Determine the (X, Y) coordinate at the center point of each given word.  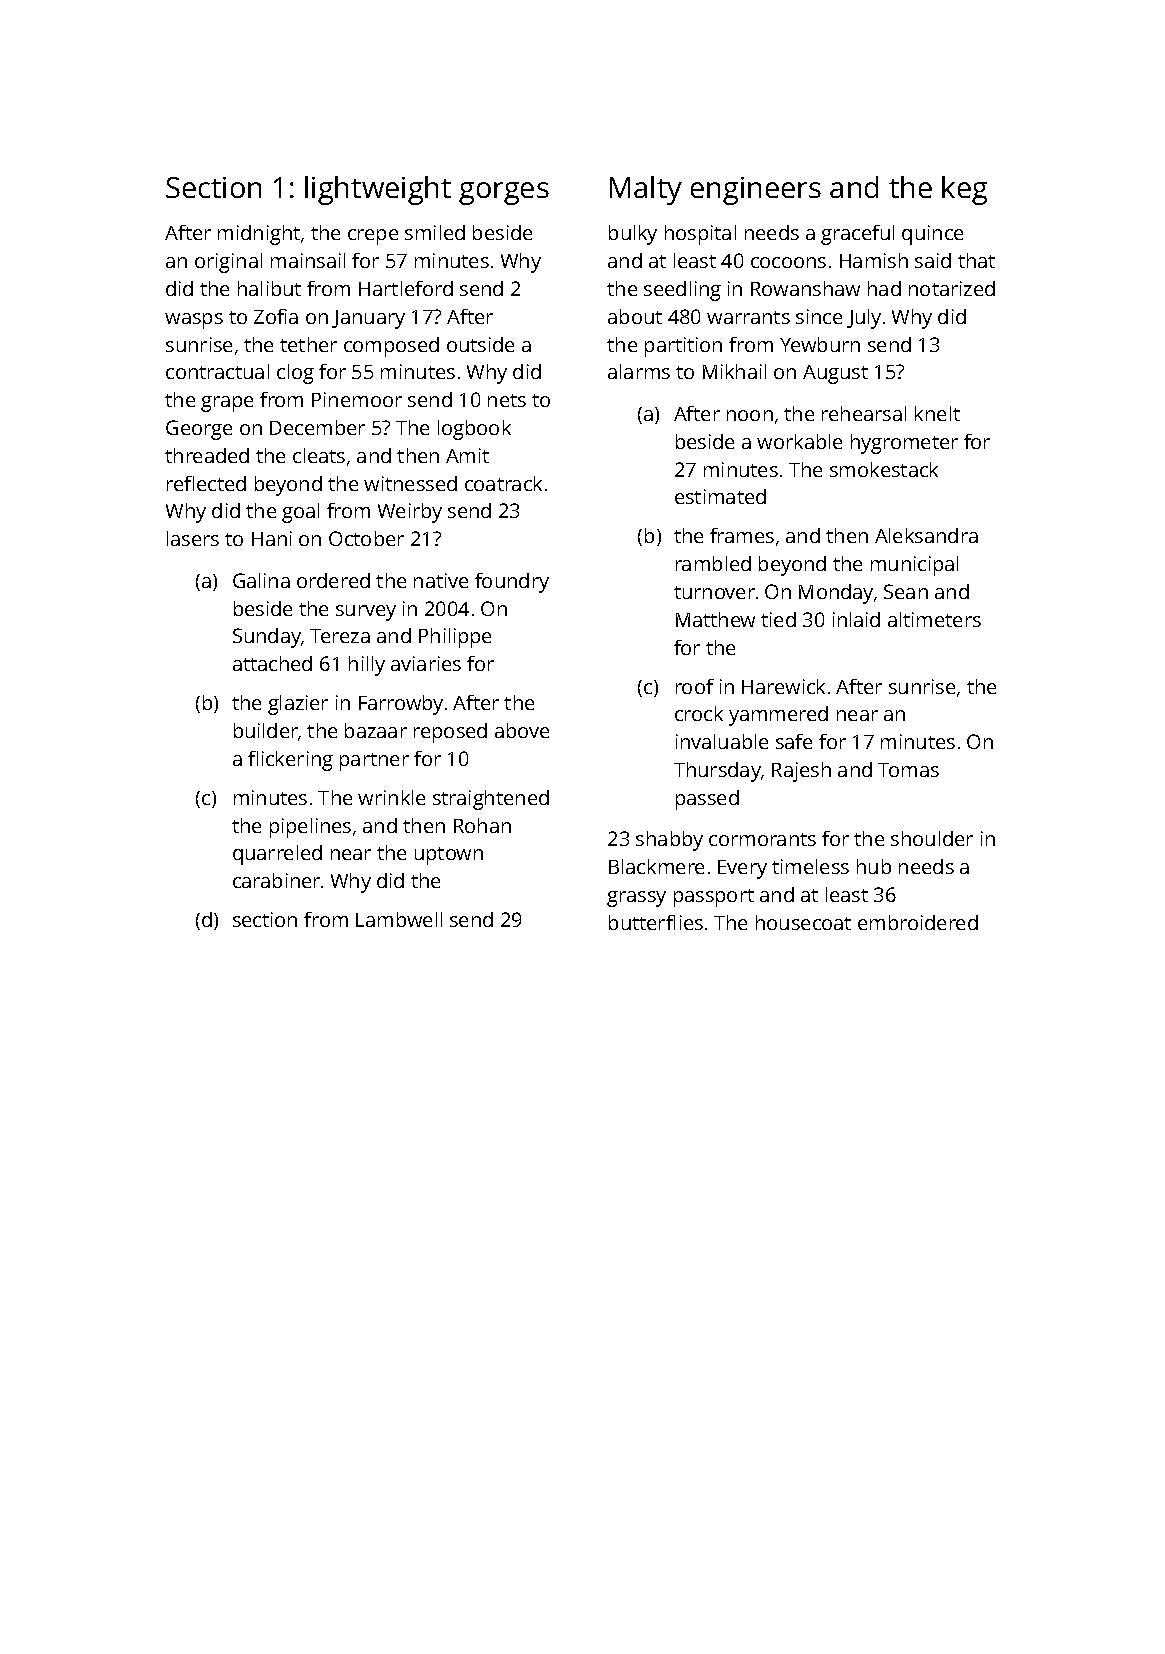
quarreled (277, 855)
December (317, 427)
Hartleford (406, 288)
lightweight (378, 190)
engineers (756, 191)
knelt (937, 413)
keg (964, 190)
